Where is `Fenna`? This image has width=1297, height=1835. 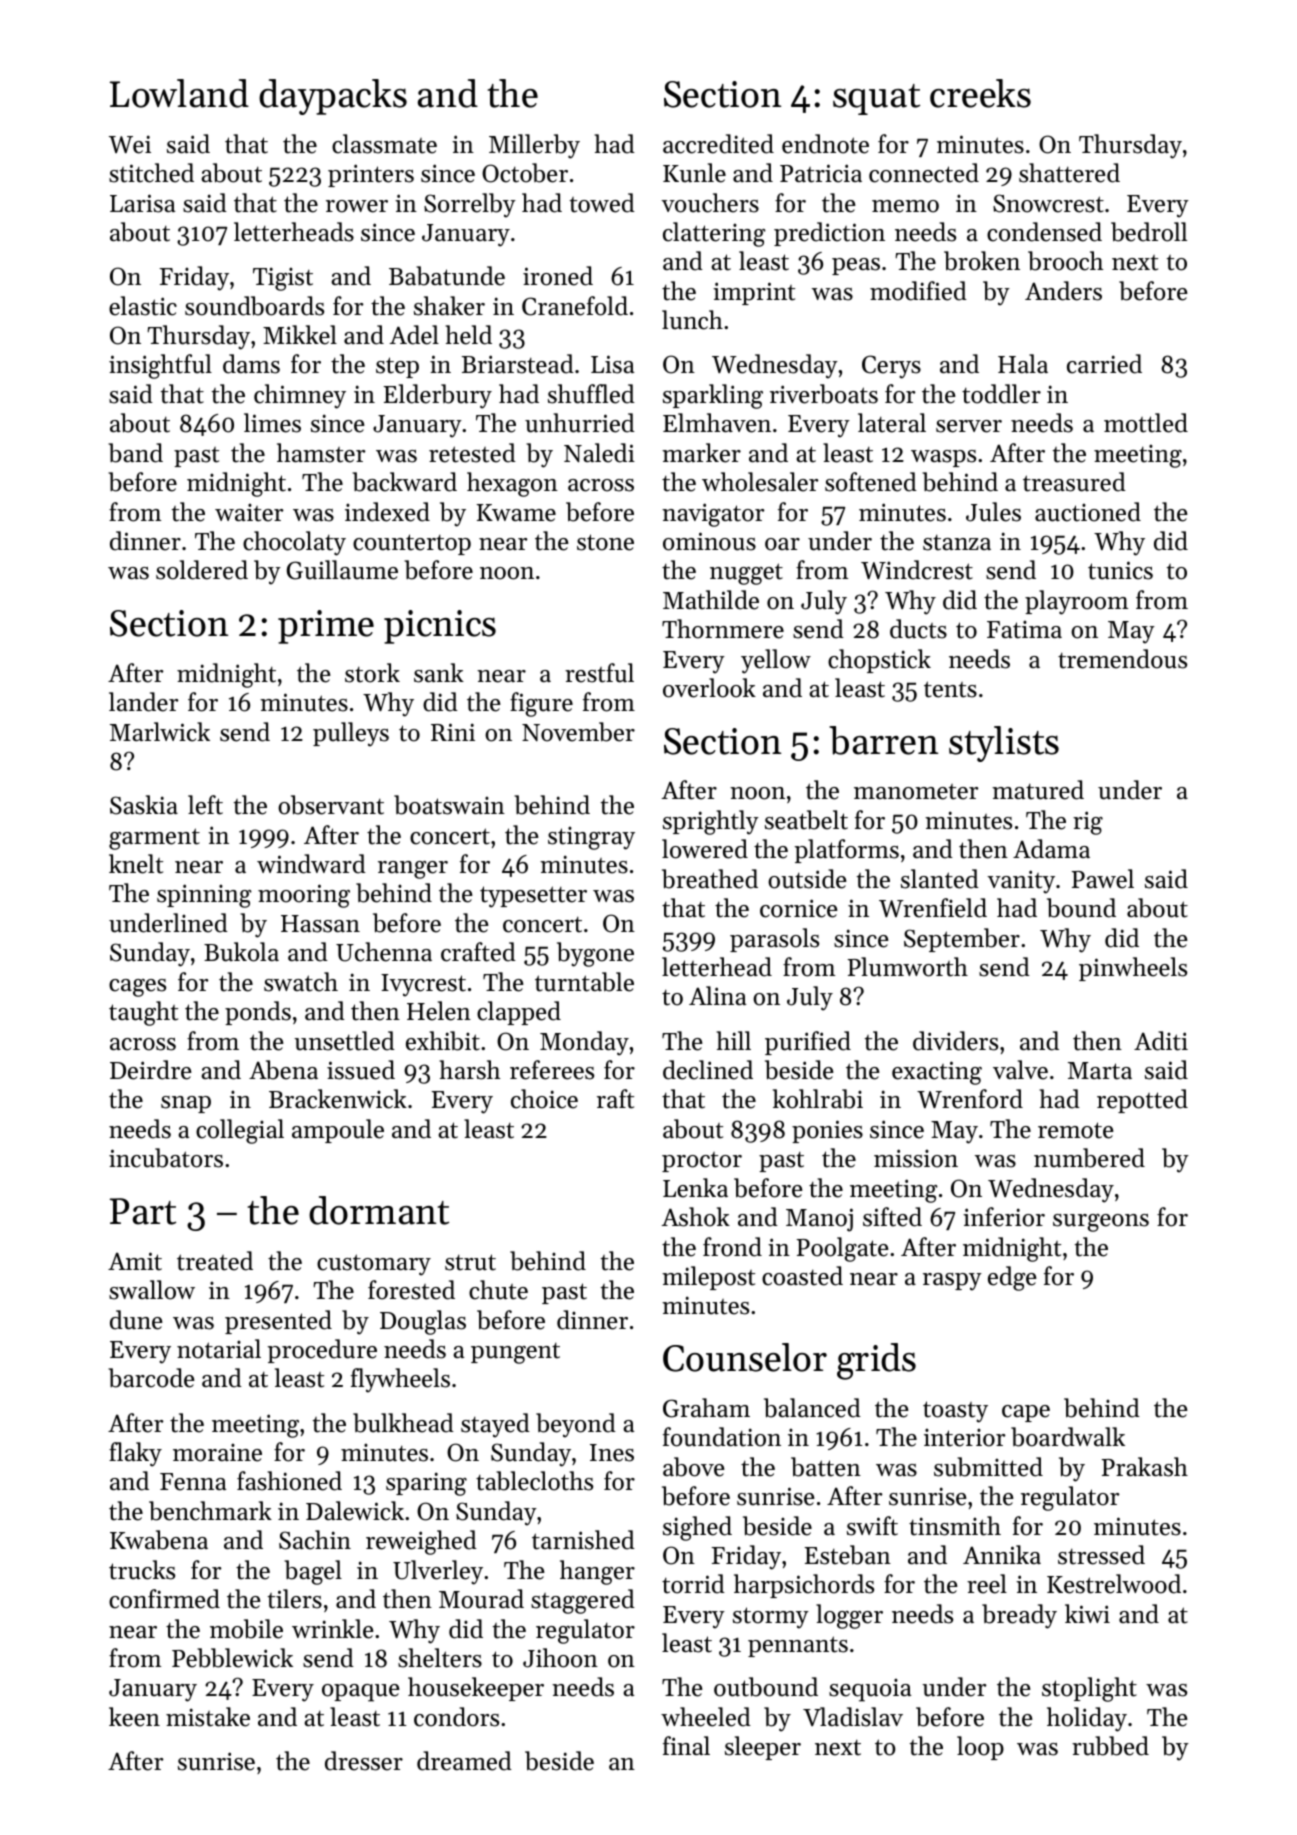 Fenna is located at coordinates (193, 1482).
